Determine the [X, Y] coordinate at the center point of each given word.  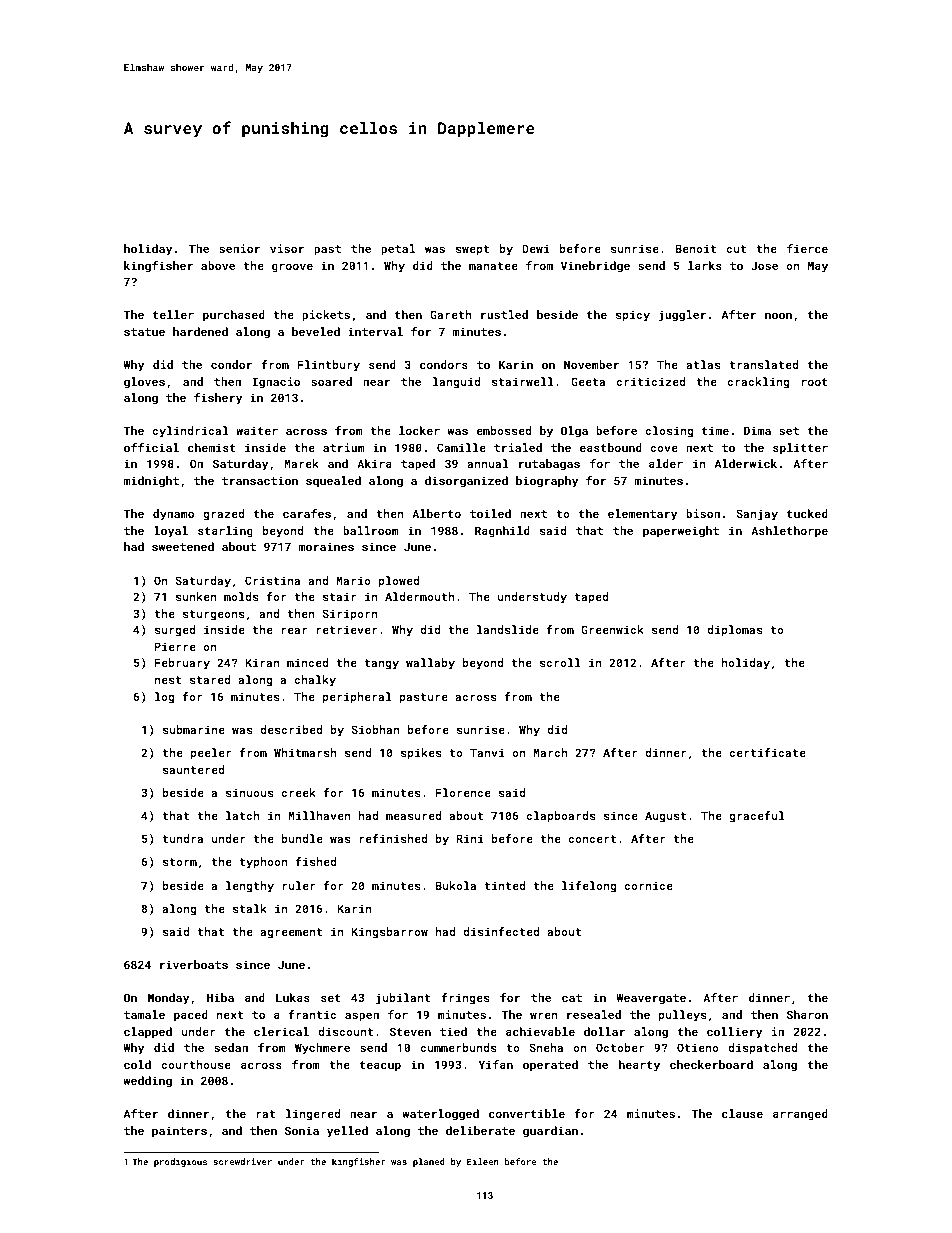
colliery [734, 1033]
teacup [380, 1066]
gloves [144, 383]
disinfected [501, 931]
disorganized [466, 482]
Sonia [302, 1130]
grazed [223, 515]
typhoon [263, 863]
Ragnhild [502, 532]
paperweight [681, 532]
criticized [650, 381]
